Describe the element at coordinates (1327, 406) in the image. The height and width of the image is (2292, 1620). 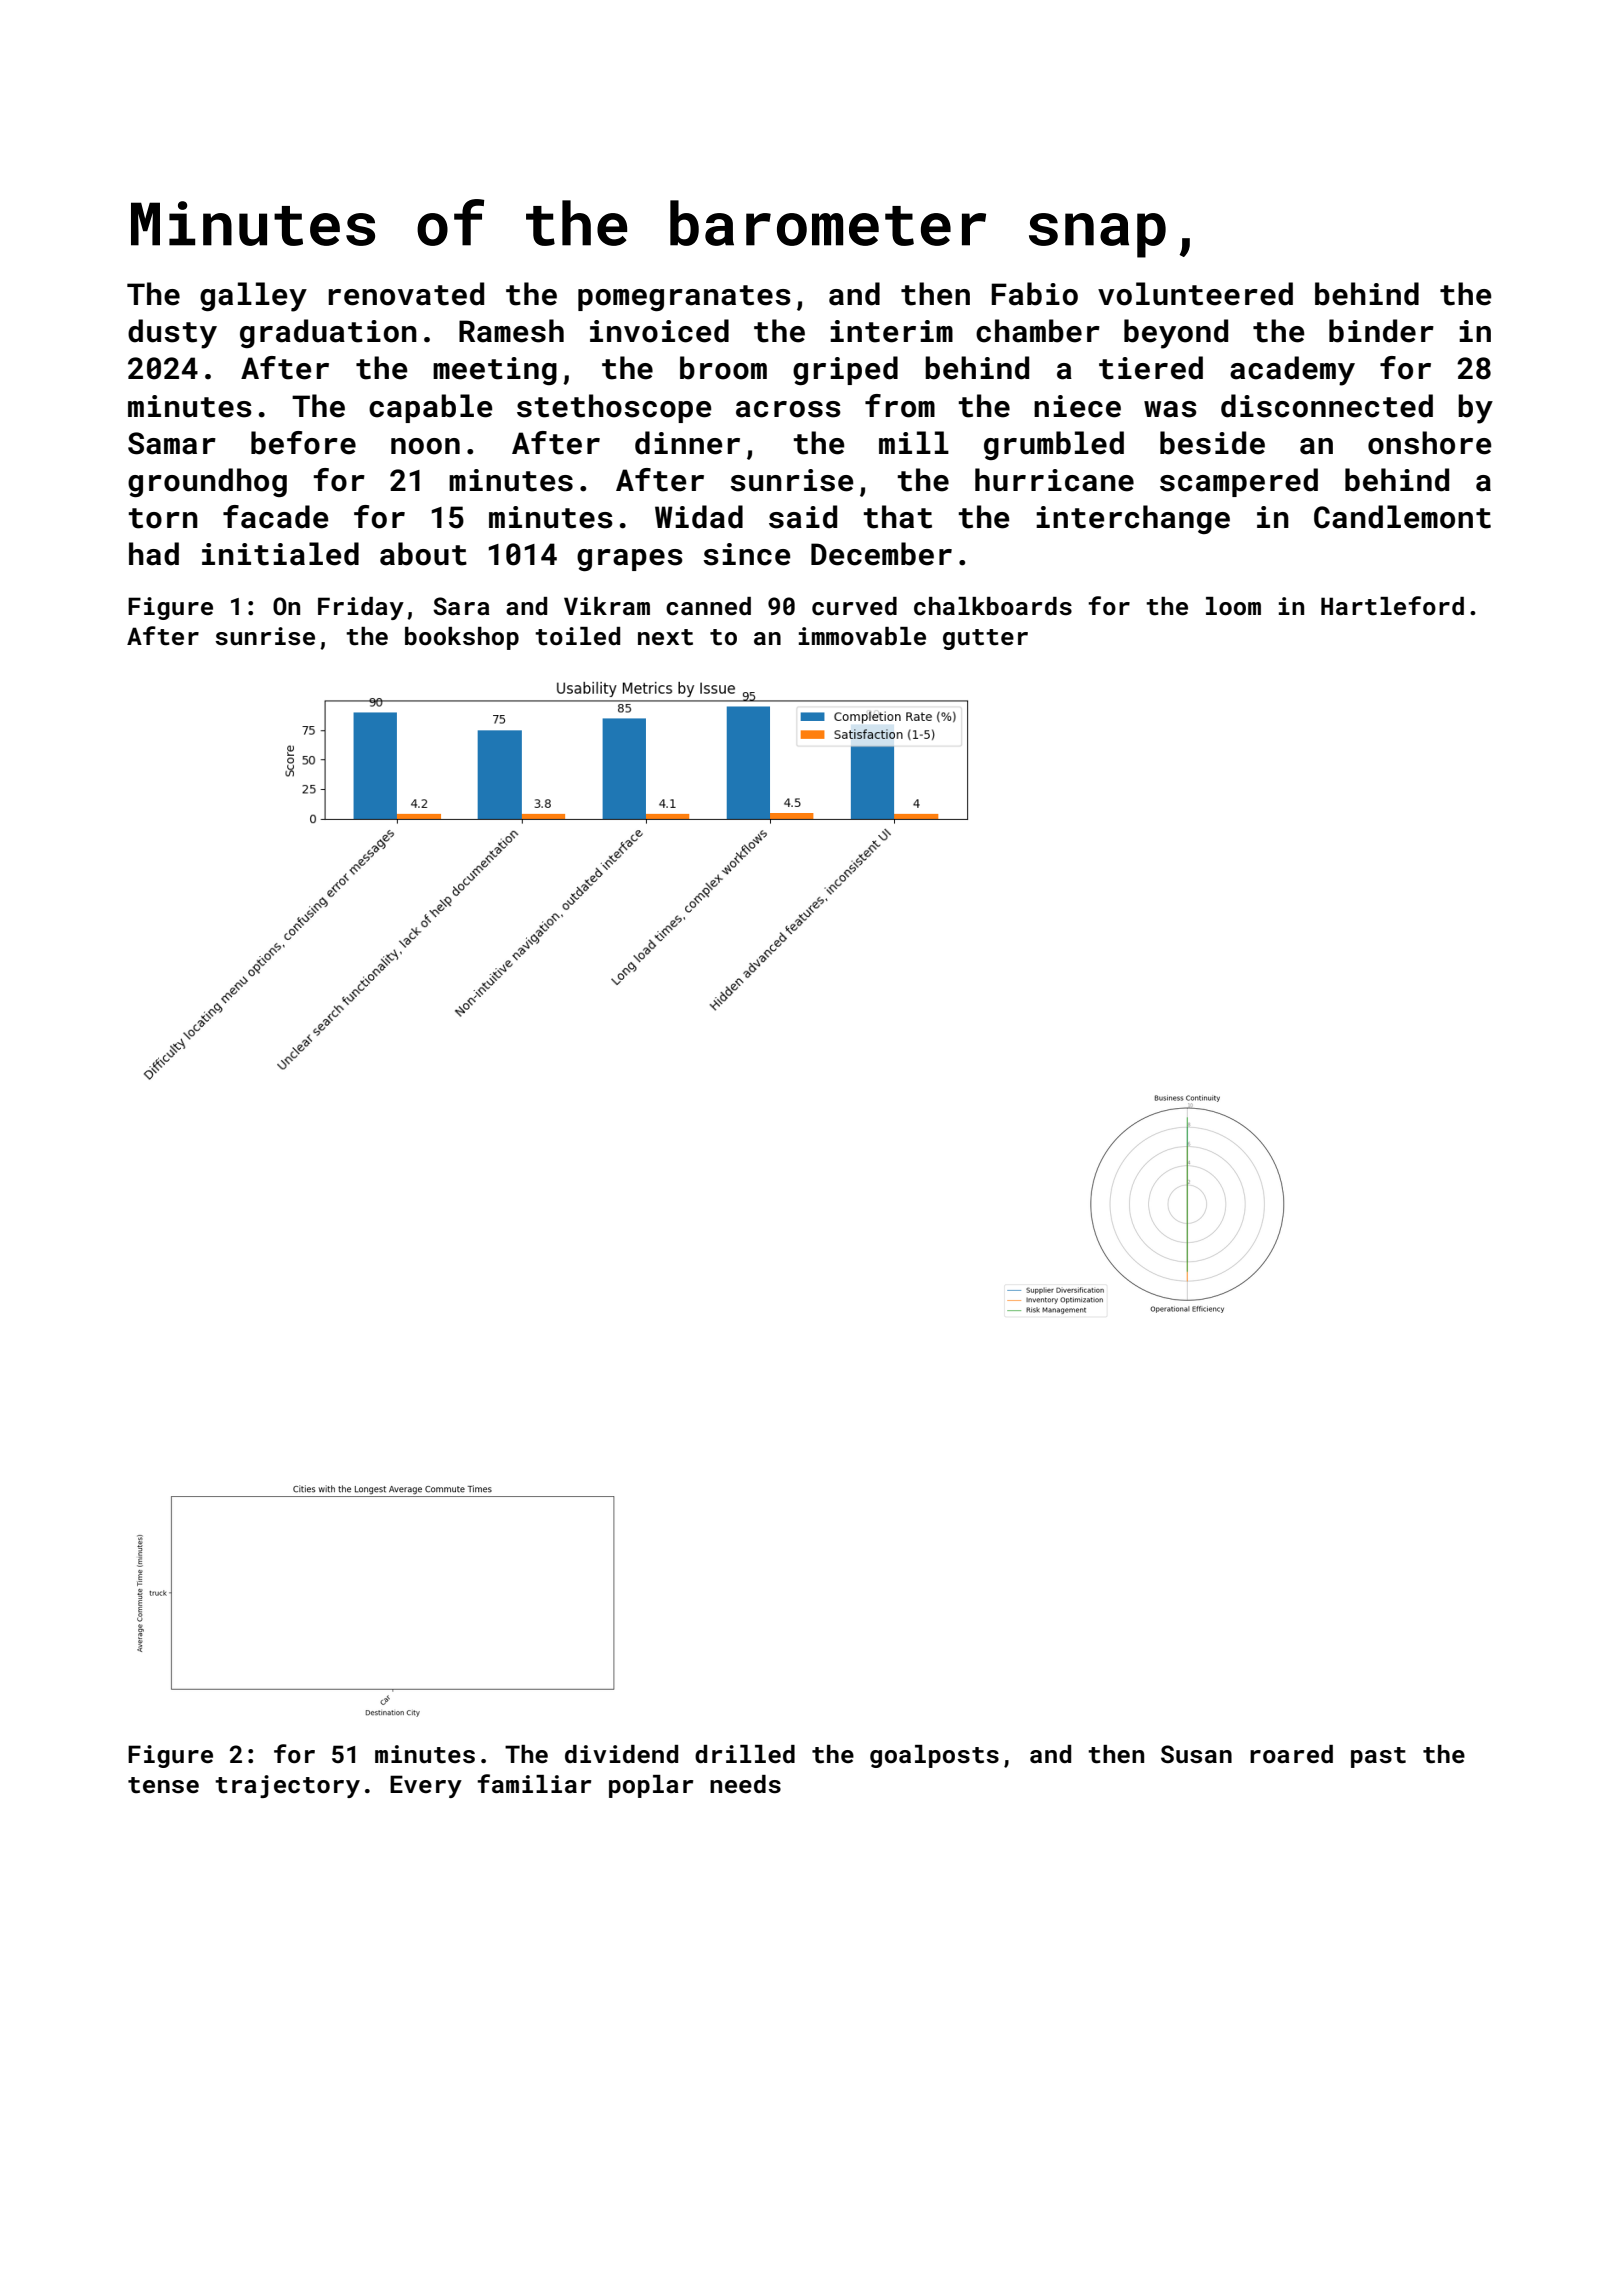
I see `disconnected` at that location.
